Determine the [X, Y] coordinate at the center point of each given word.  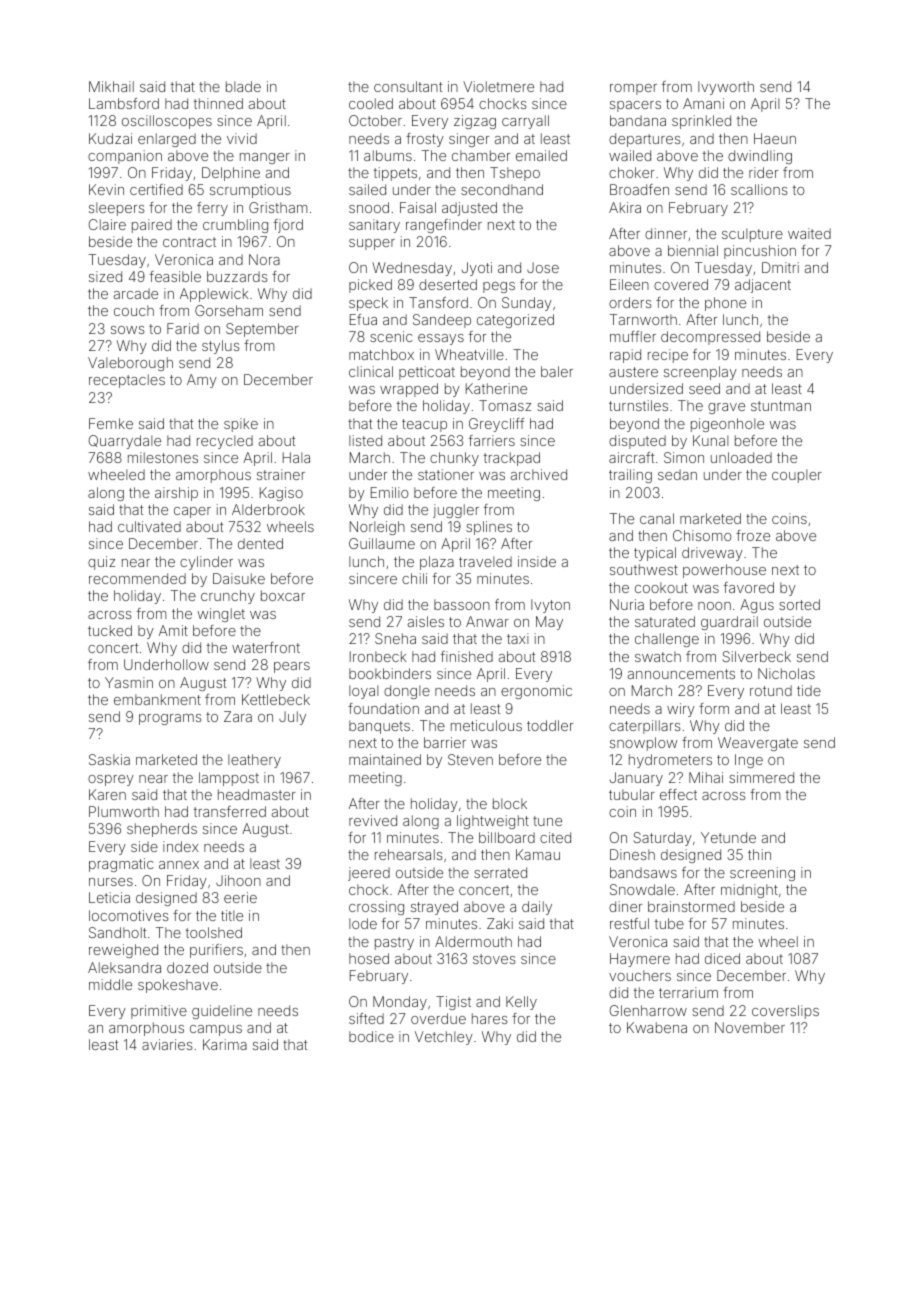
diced [722, 958]
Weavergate [758, 744]
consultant [408, 86]
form [714, 708]
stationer [446, 474]
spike [241, 425]
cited [555, 837]
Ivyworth [726, 88]
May [549, 623]
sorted [799, 604]
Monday [400, 1003]
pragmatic [121, 865]
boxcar [283, 595]
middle [110, 984]
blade [243, 86]
